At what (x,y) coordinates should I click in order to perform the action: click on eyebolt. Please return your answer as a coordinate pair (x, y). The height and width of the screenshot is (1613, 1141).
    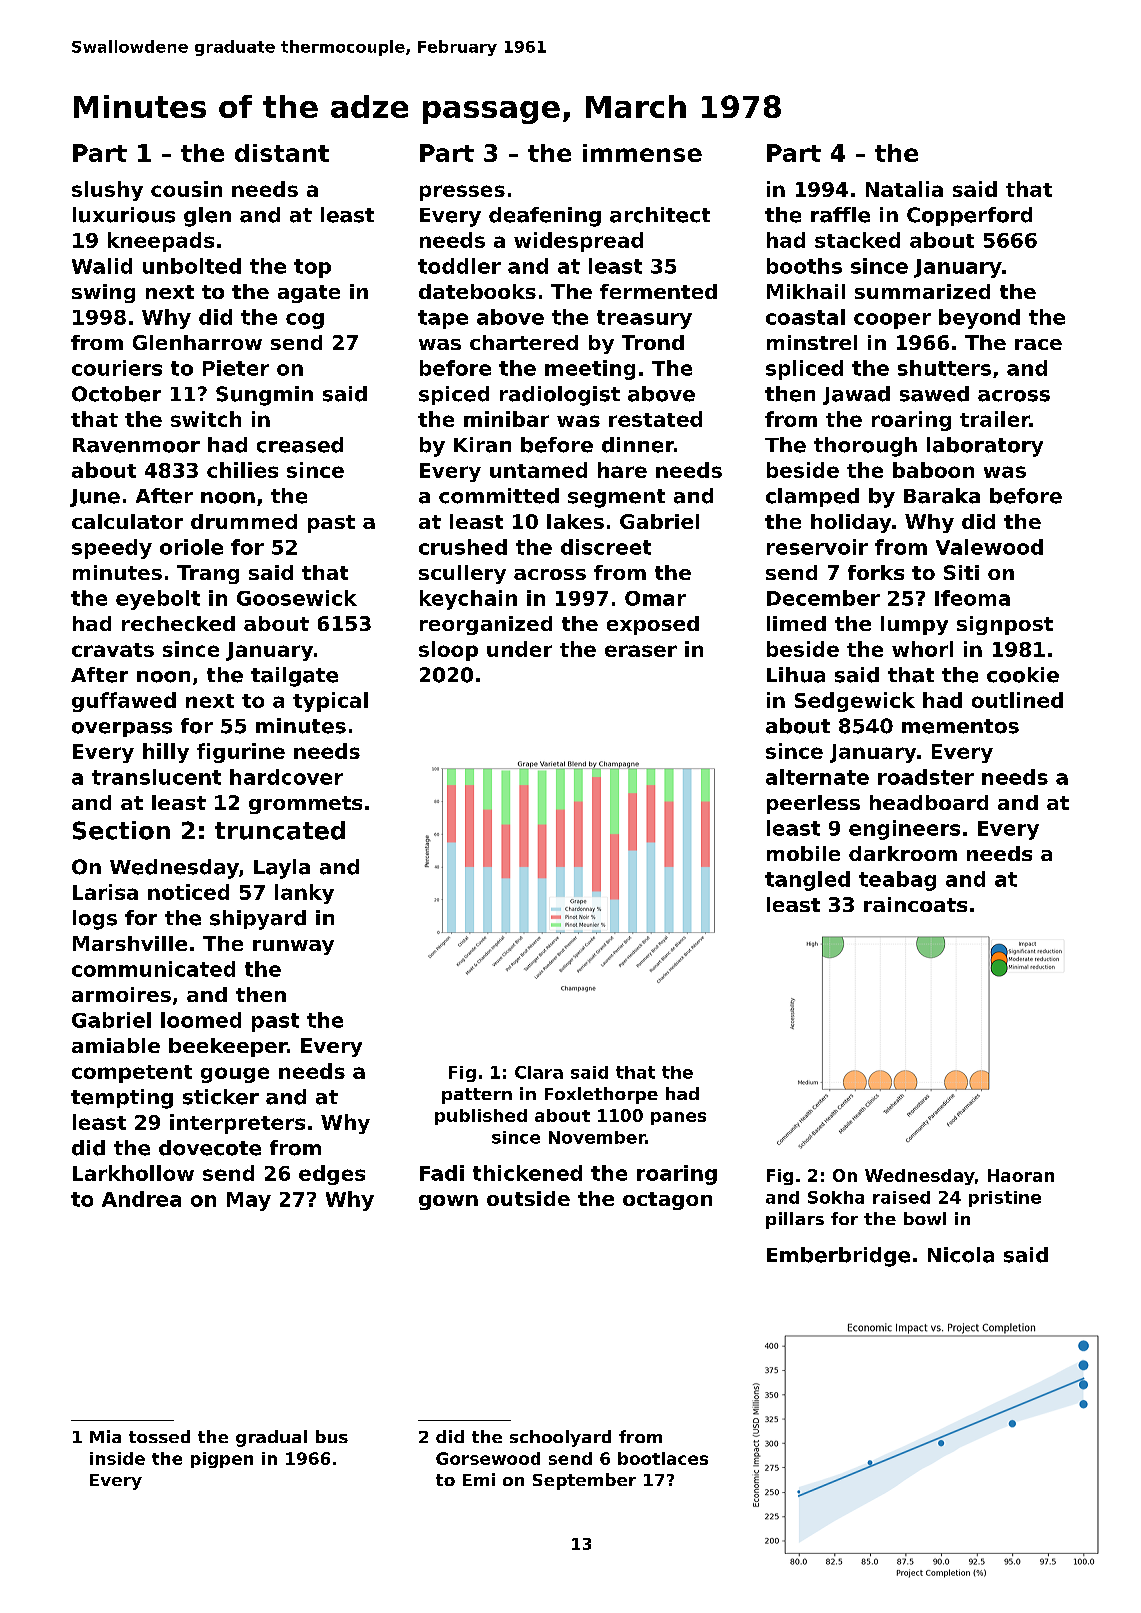
    Looking at the image, I should click on (158, 600).
